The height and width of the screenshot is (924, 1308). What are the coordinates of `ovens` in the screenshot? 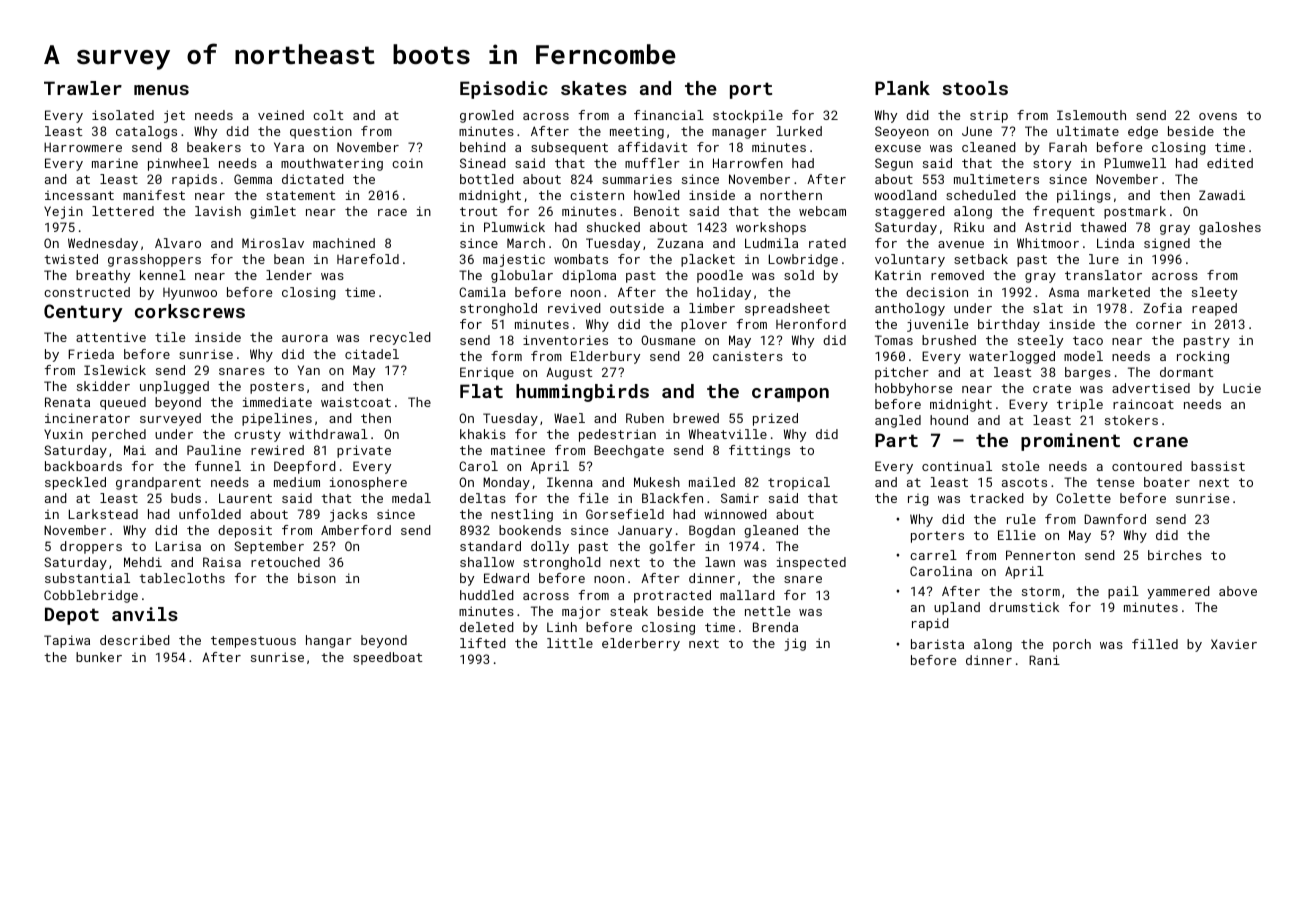 It's located at (1218, 116).
